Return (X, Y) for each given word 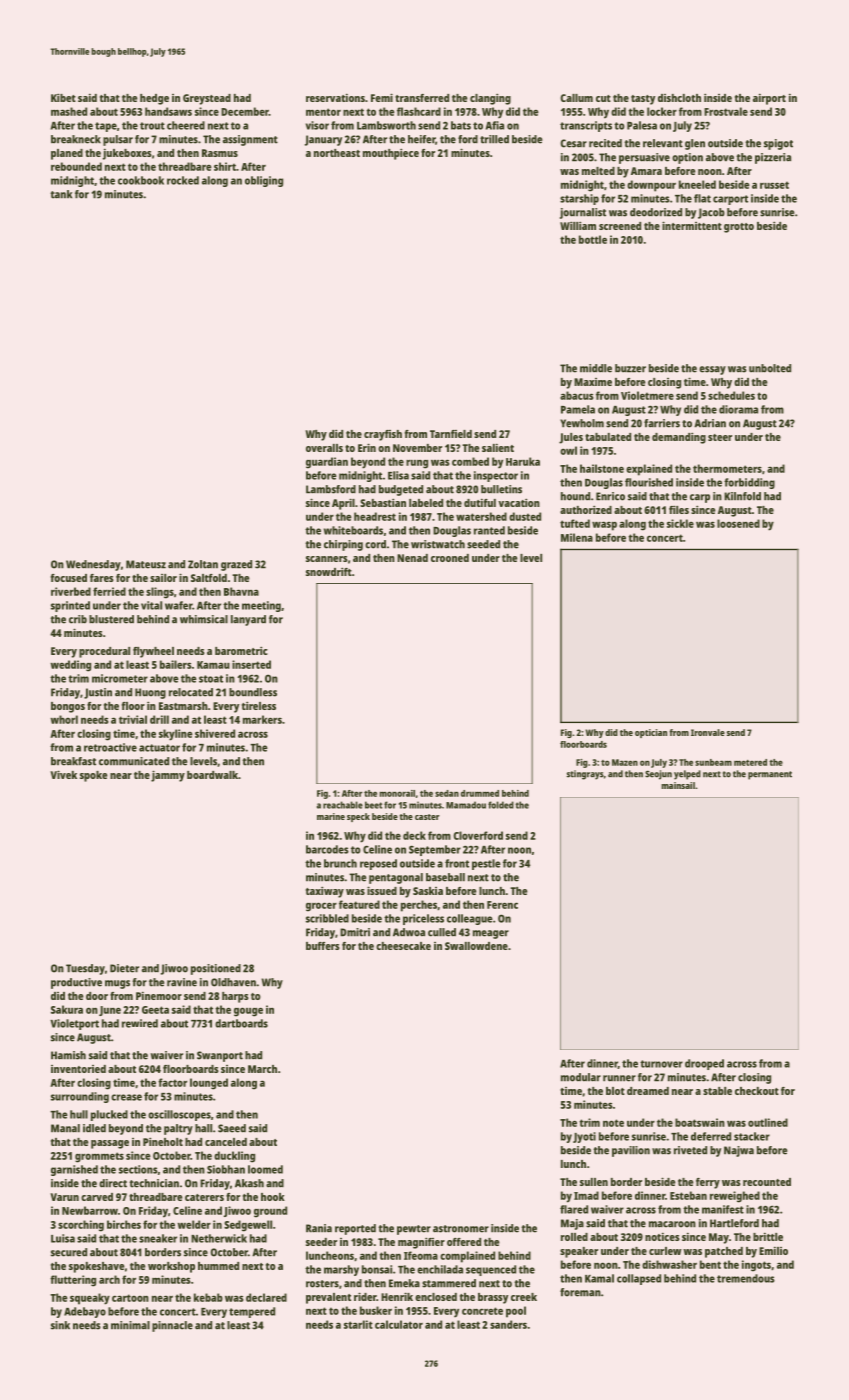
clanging (490, 99)
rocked (183, 180)
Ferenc (502, 905)
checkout (757, 1091)
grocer (321, 907)
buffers (323, 946)
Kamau (213, 665)
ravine (182, 982)
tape (106, 127)
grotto (739, 228)
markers (262, 719)
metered (750, 762)
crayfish (383, 435)
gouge (248, 1012)
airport (769, 99)
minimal (130, 1325)
